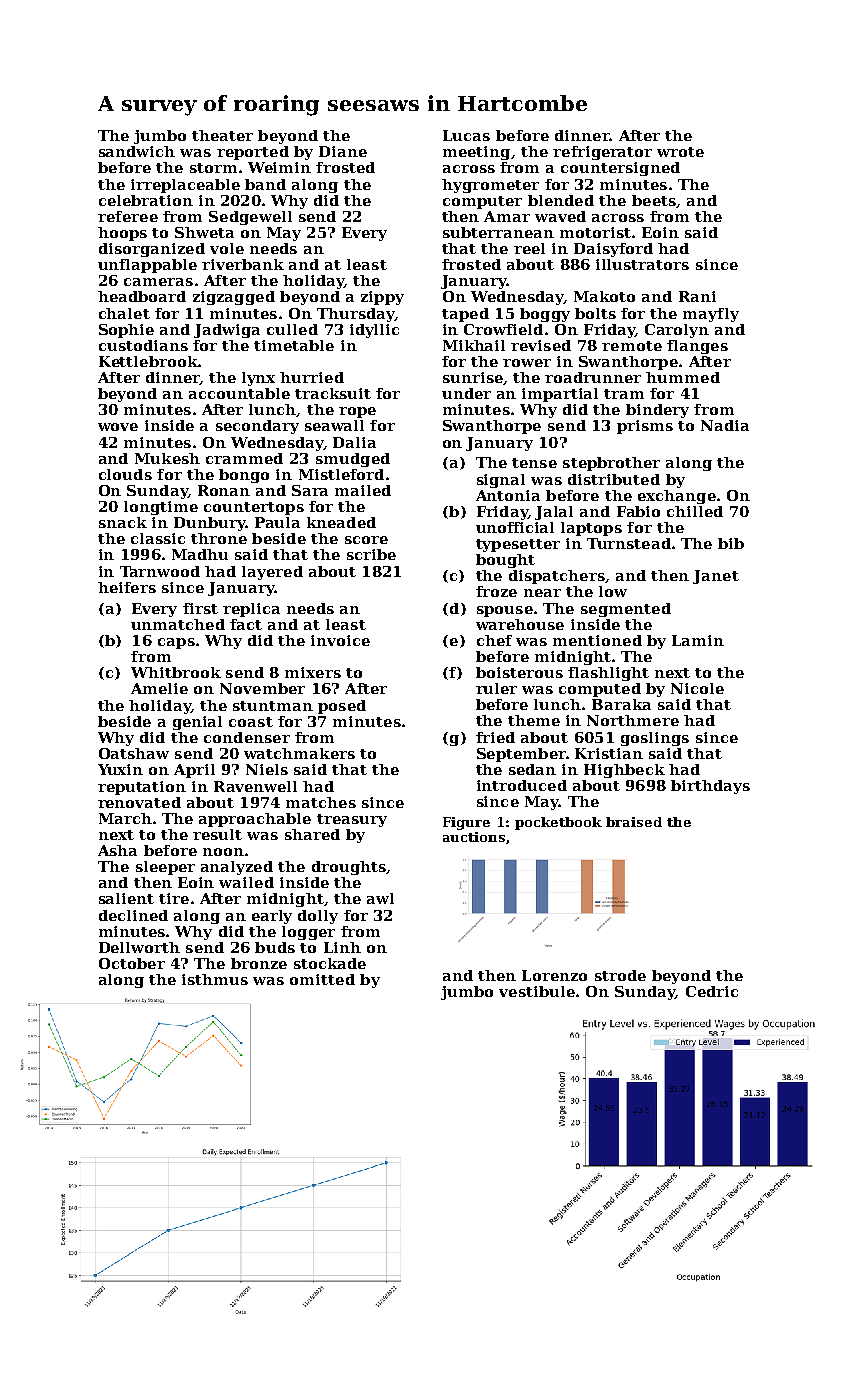 The height and width of the document is (1400, 849). Describe the element at coordinates (698, 640) in the document. I see `Lamin` at that location.
